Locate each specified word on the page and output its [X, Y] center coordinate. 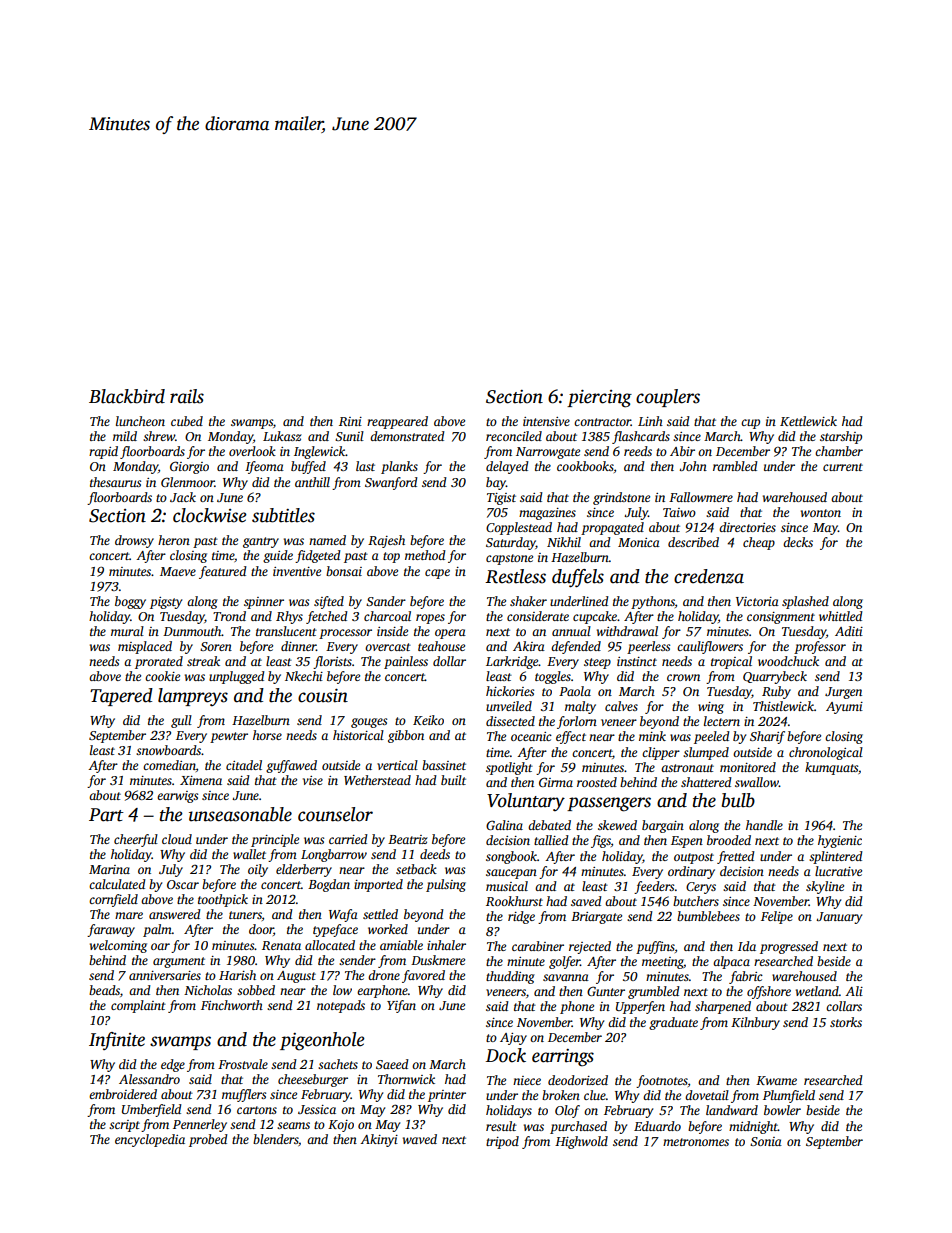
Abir [682, 451]
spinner [264, 603]
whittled [841, 616]
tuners [245, 915]
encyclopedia [150, 1140]
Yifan [401, 1006]
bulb [738, 800]
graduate [673, 1023]
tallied [551, 840]
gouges [369, 723]
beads [104, 990]
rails [187, 396]
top [391, 557]
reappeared [397, 422]
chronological [826, 753]
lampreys [193, 697]
